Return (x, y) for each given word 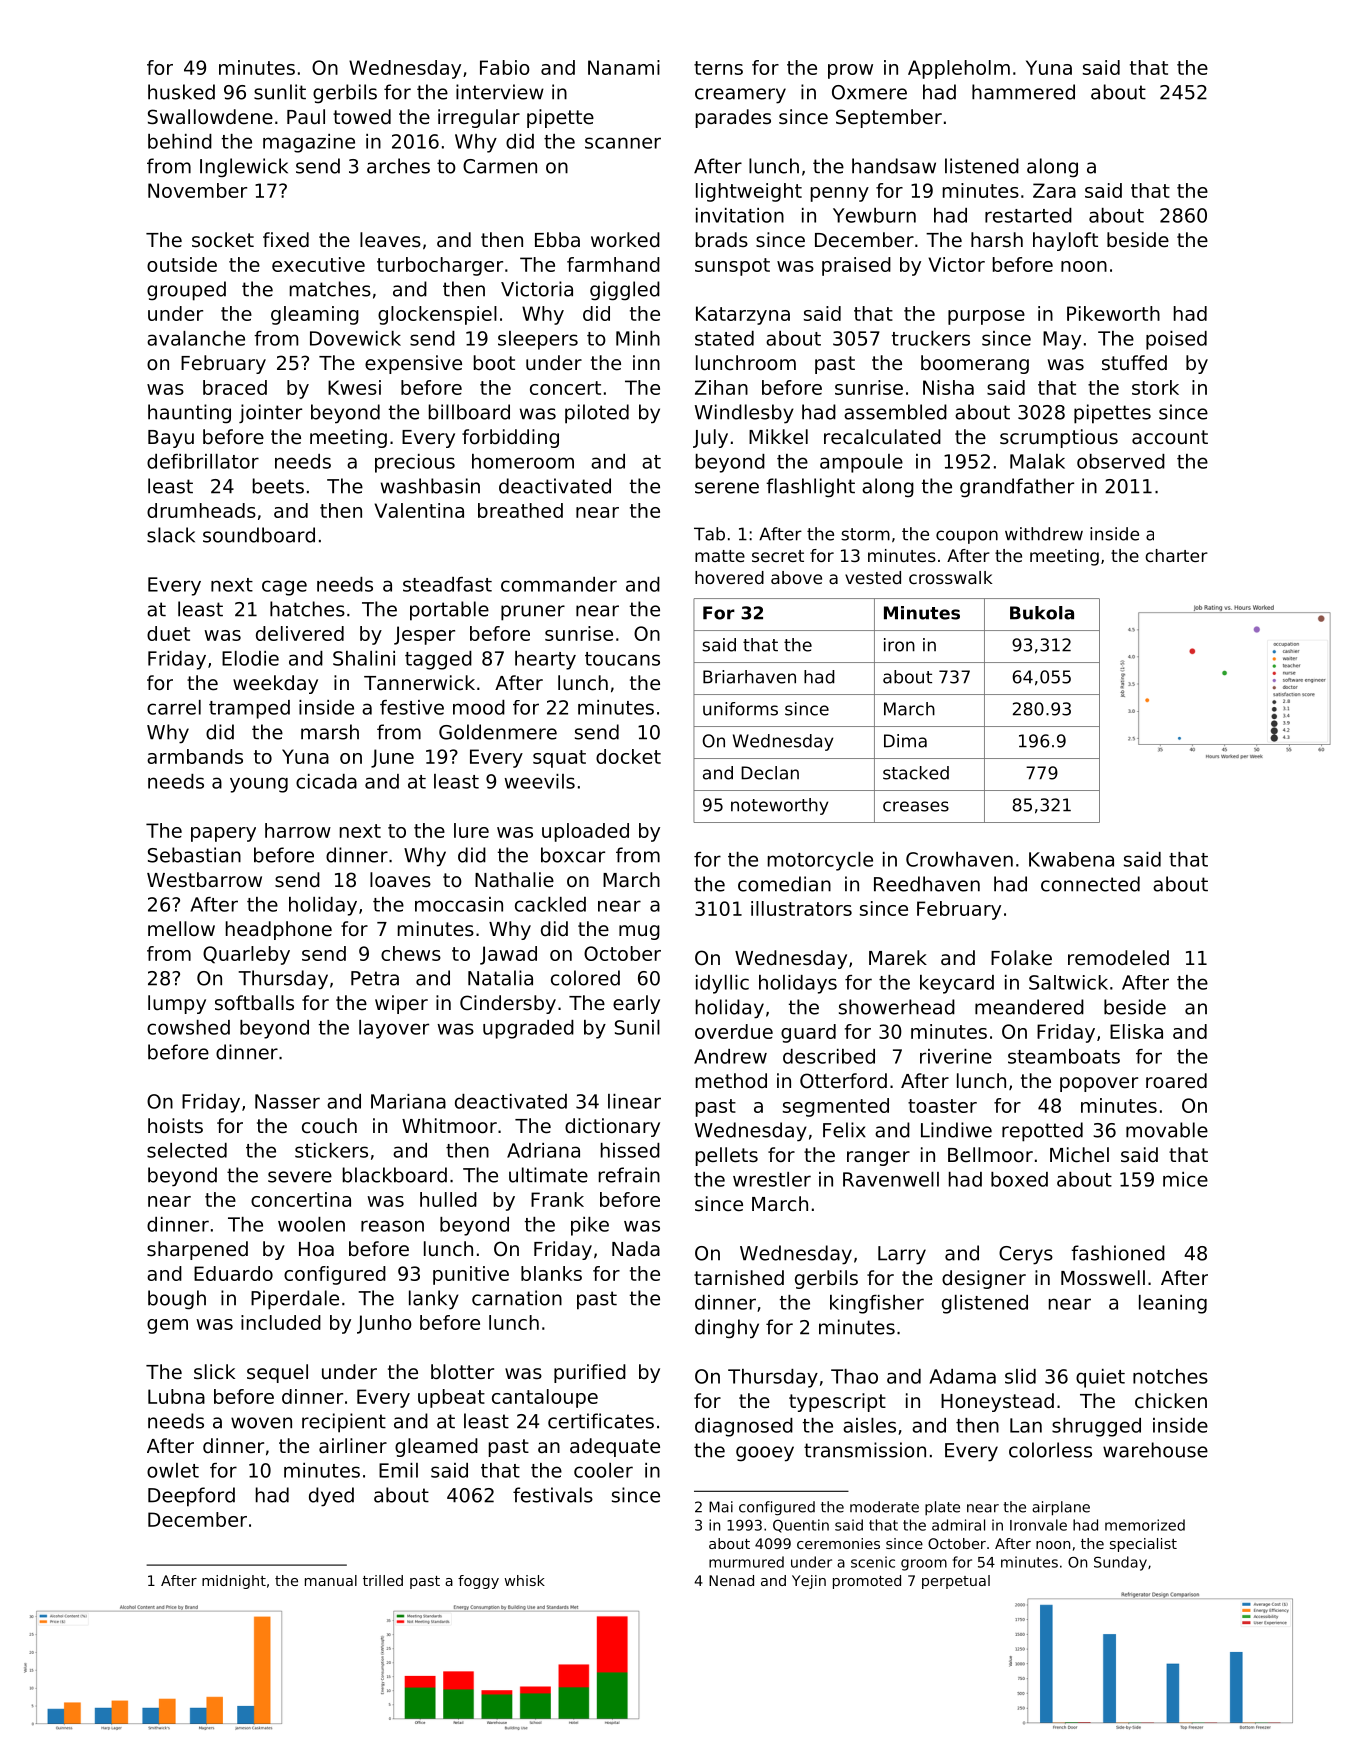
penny (840, 194)
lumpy (177, 1004)
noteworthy (779, 806)
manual (331, 1580)
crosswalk (950, 577)
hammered (1023, 92)
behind (180, 141)
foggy (478, 1582)
